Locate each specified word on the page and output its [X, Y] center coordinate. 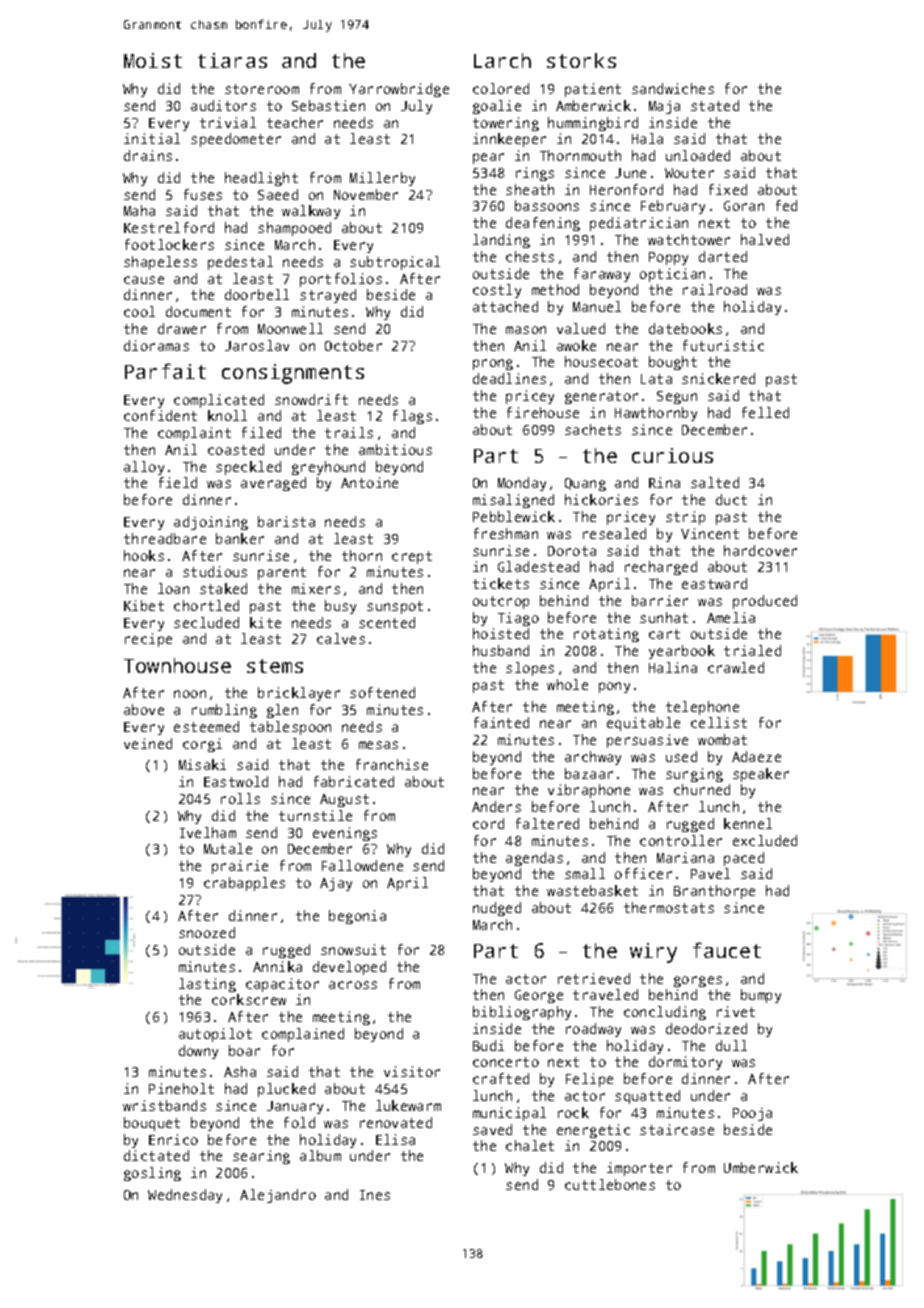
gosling [152, 1174]
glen [282, 711]
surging [694, 775]
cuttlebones [610, 1184]
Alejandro [278, 1196]
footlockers [169, 244]
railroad [715, 289]
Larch [502, 60]
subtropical [395, 263]
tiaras [232, 60]
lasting [207, 985]
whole [567, 684]
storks [581, 60]
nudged [497, 909]
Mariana [685, 857]
